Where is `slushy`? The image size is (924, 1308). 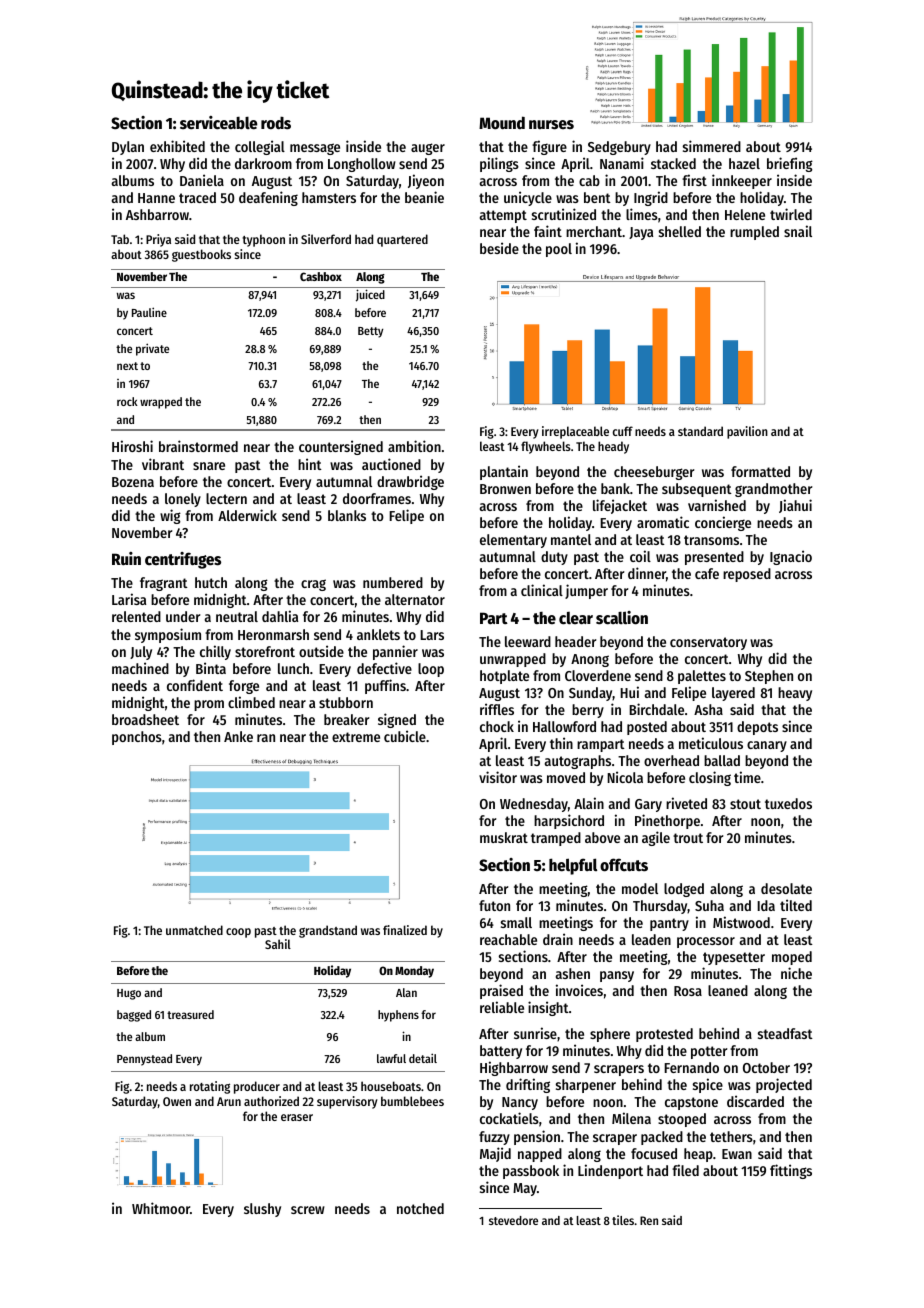 slushy is located at coordinates (262, 1210).
